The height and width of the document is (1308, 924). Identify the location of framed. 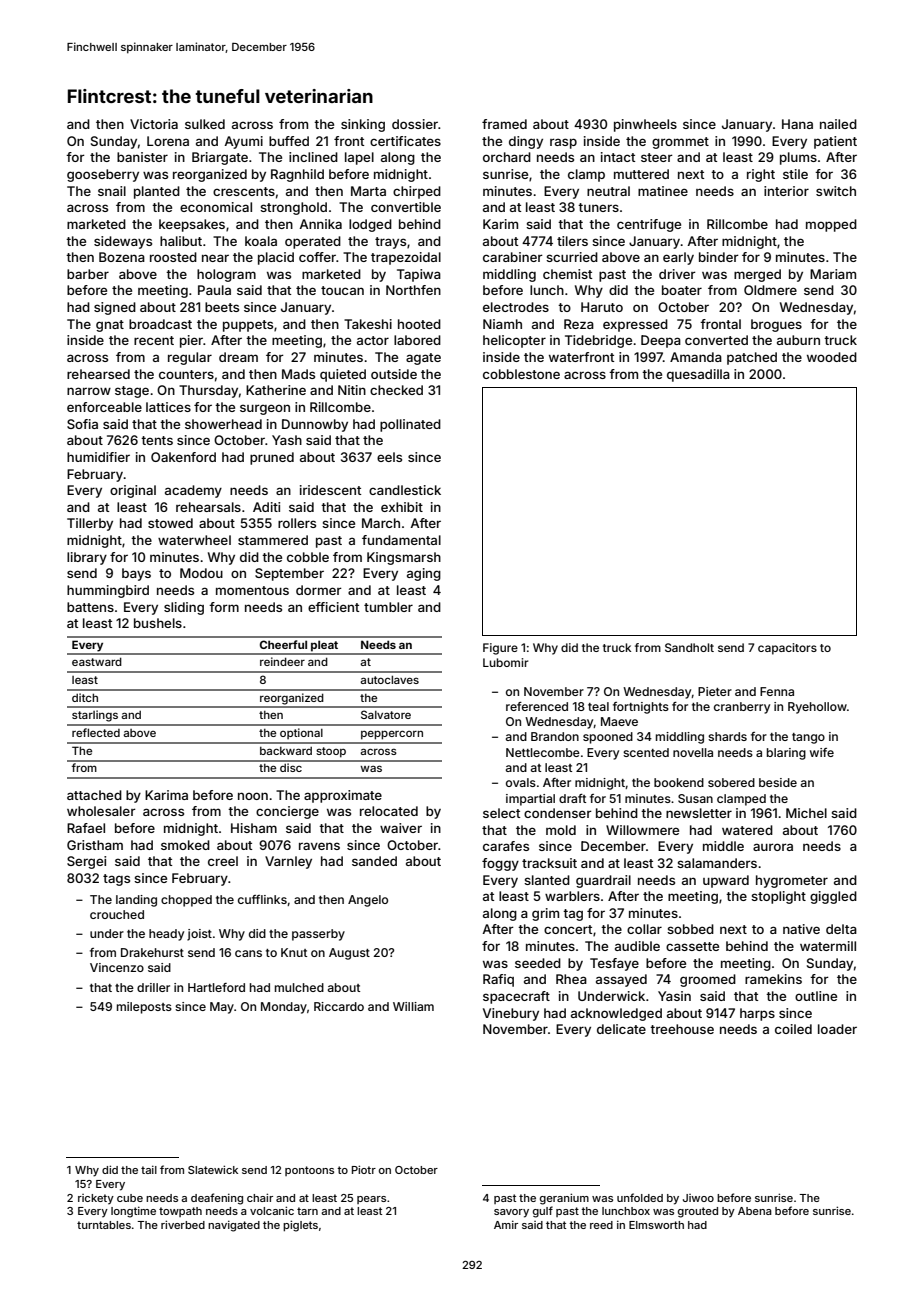
(504, 124).
